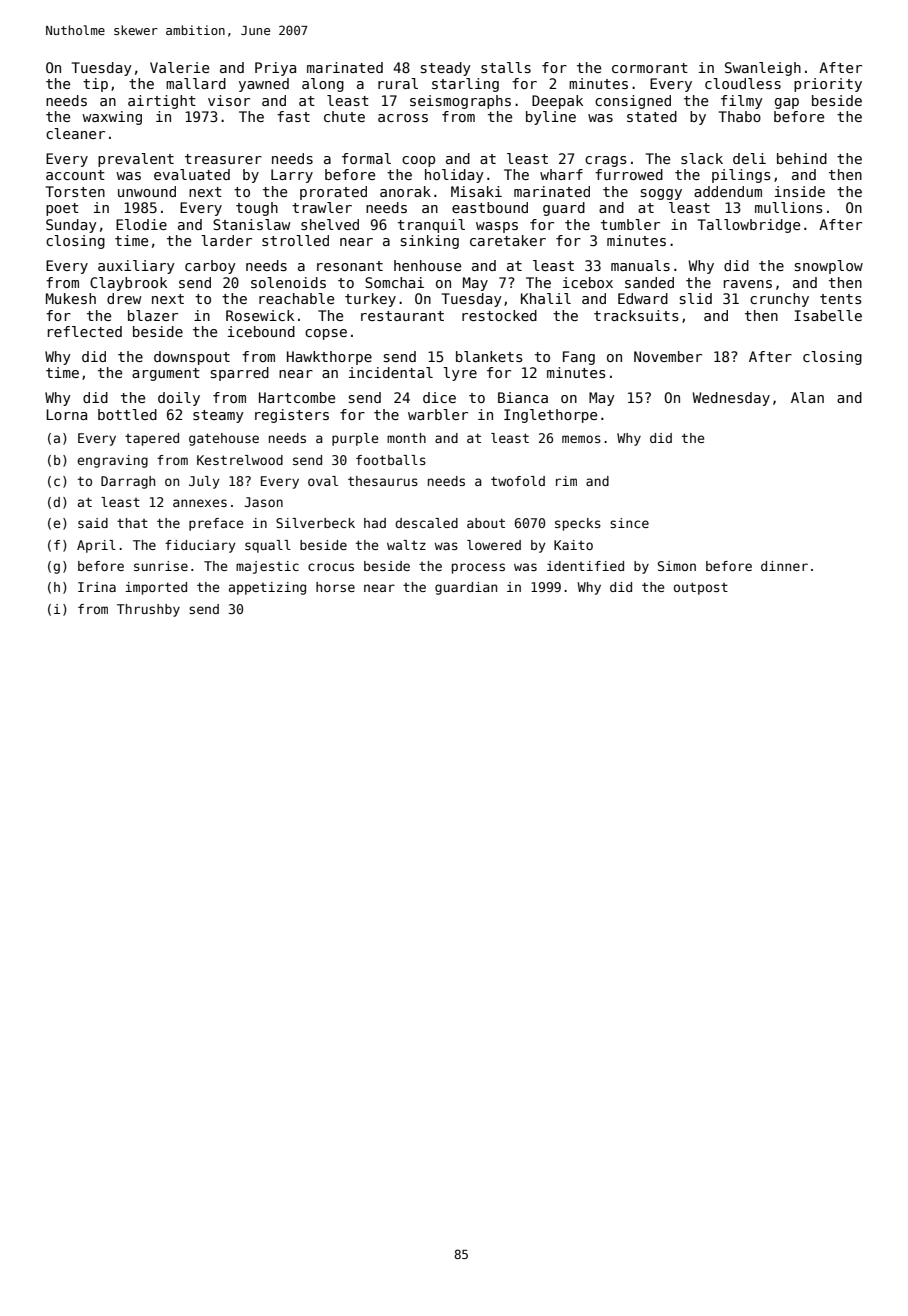 The height and width of the screenshot is (1316, 908). Describe the element at coordinates (85, 331) in the screenshot. I see `reflected` at that location.
